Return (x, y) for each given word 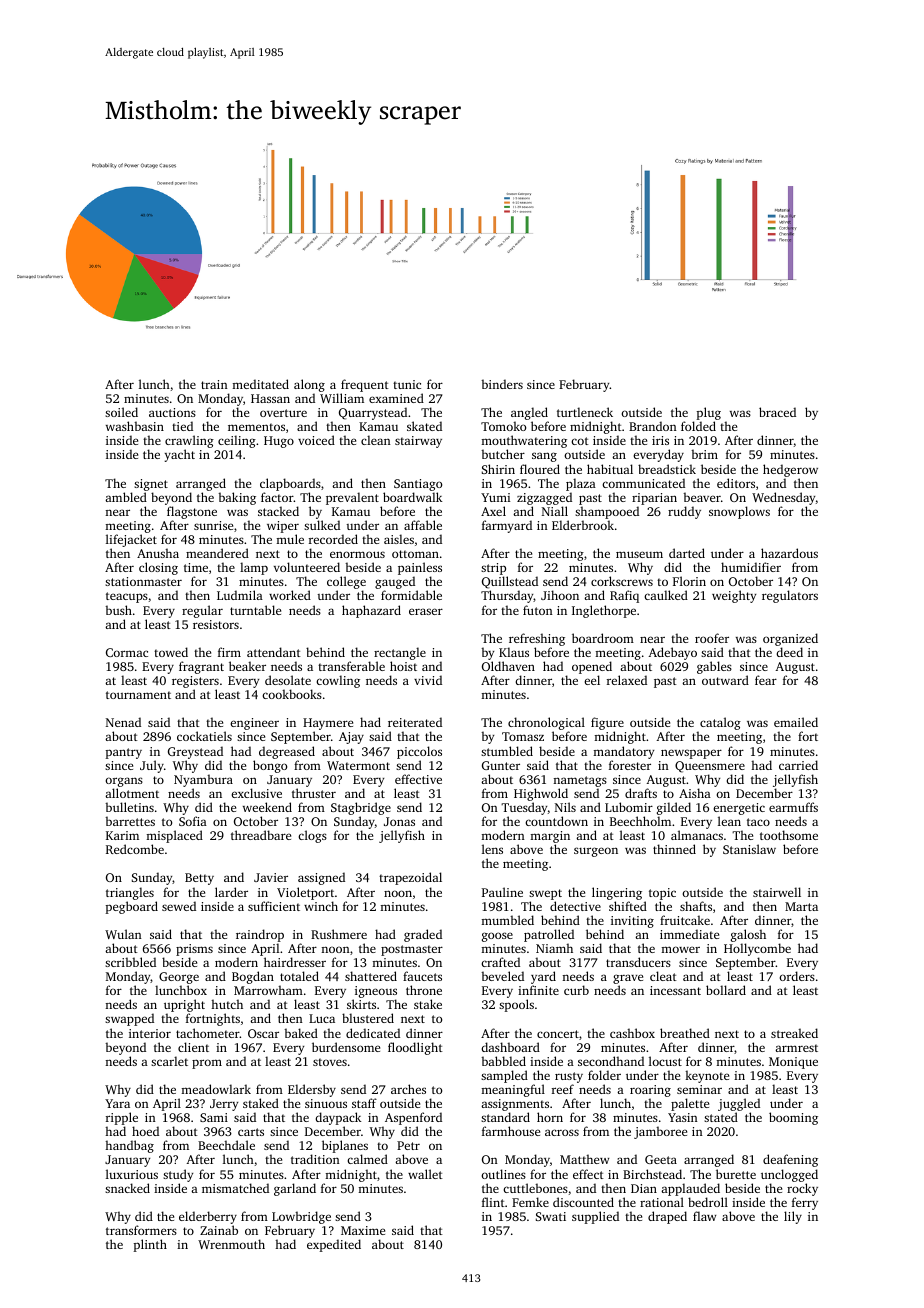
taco (758, 822)
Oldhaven (508, 666)
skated (424, 426)
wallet (425, 1174)
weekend (267, 807)
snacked (127, 1188)
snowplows (739, 512)
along (309, 385)
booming (793, 1118)
